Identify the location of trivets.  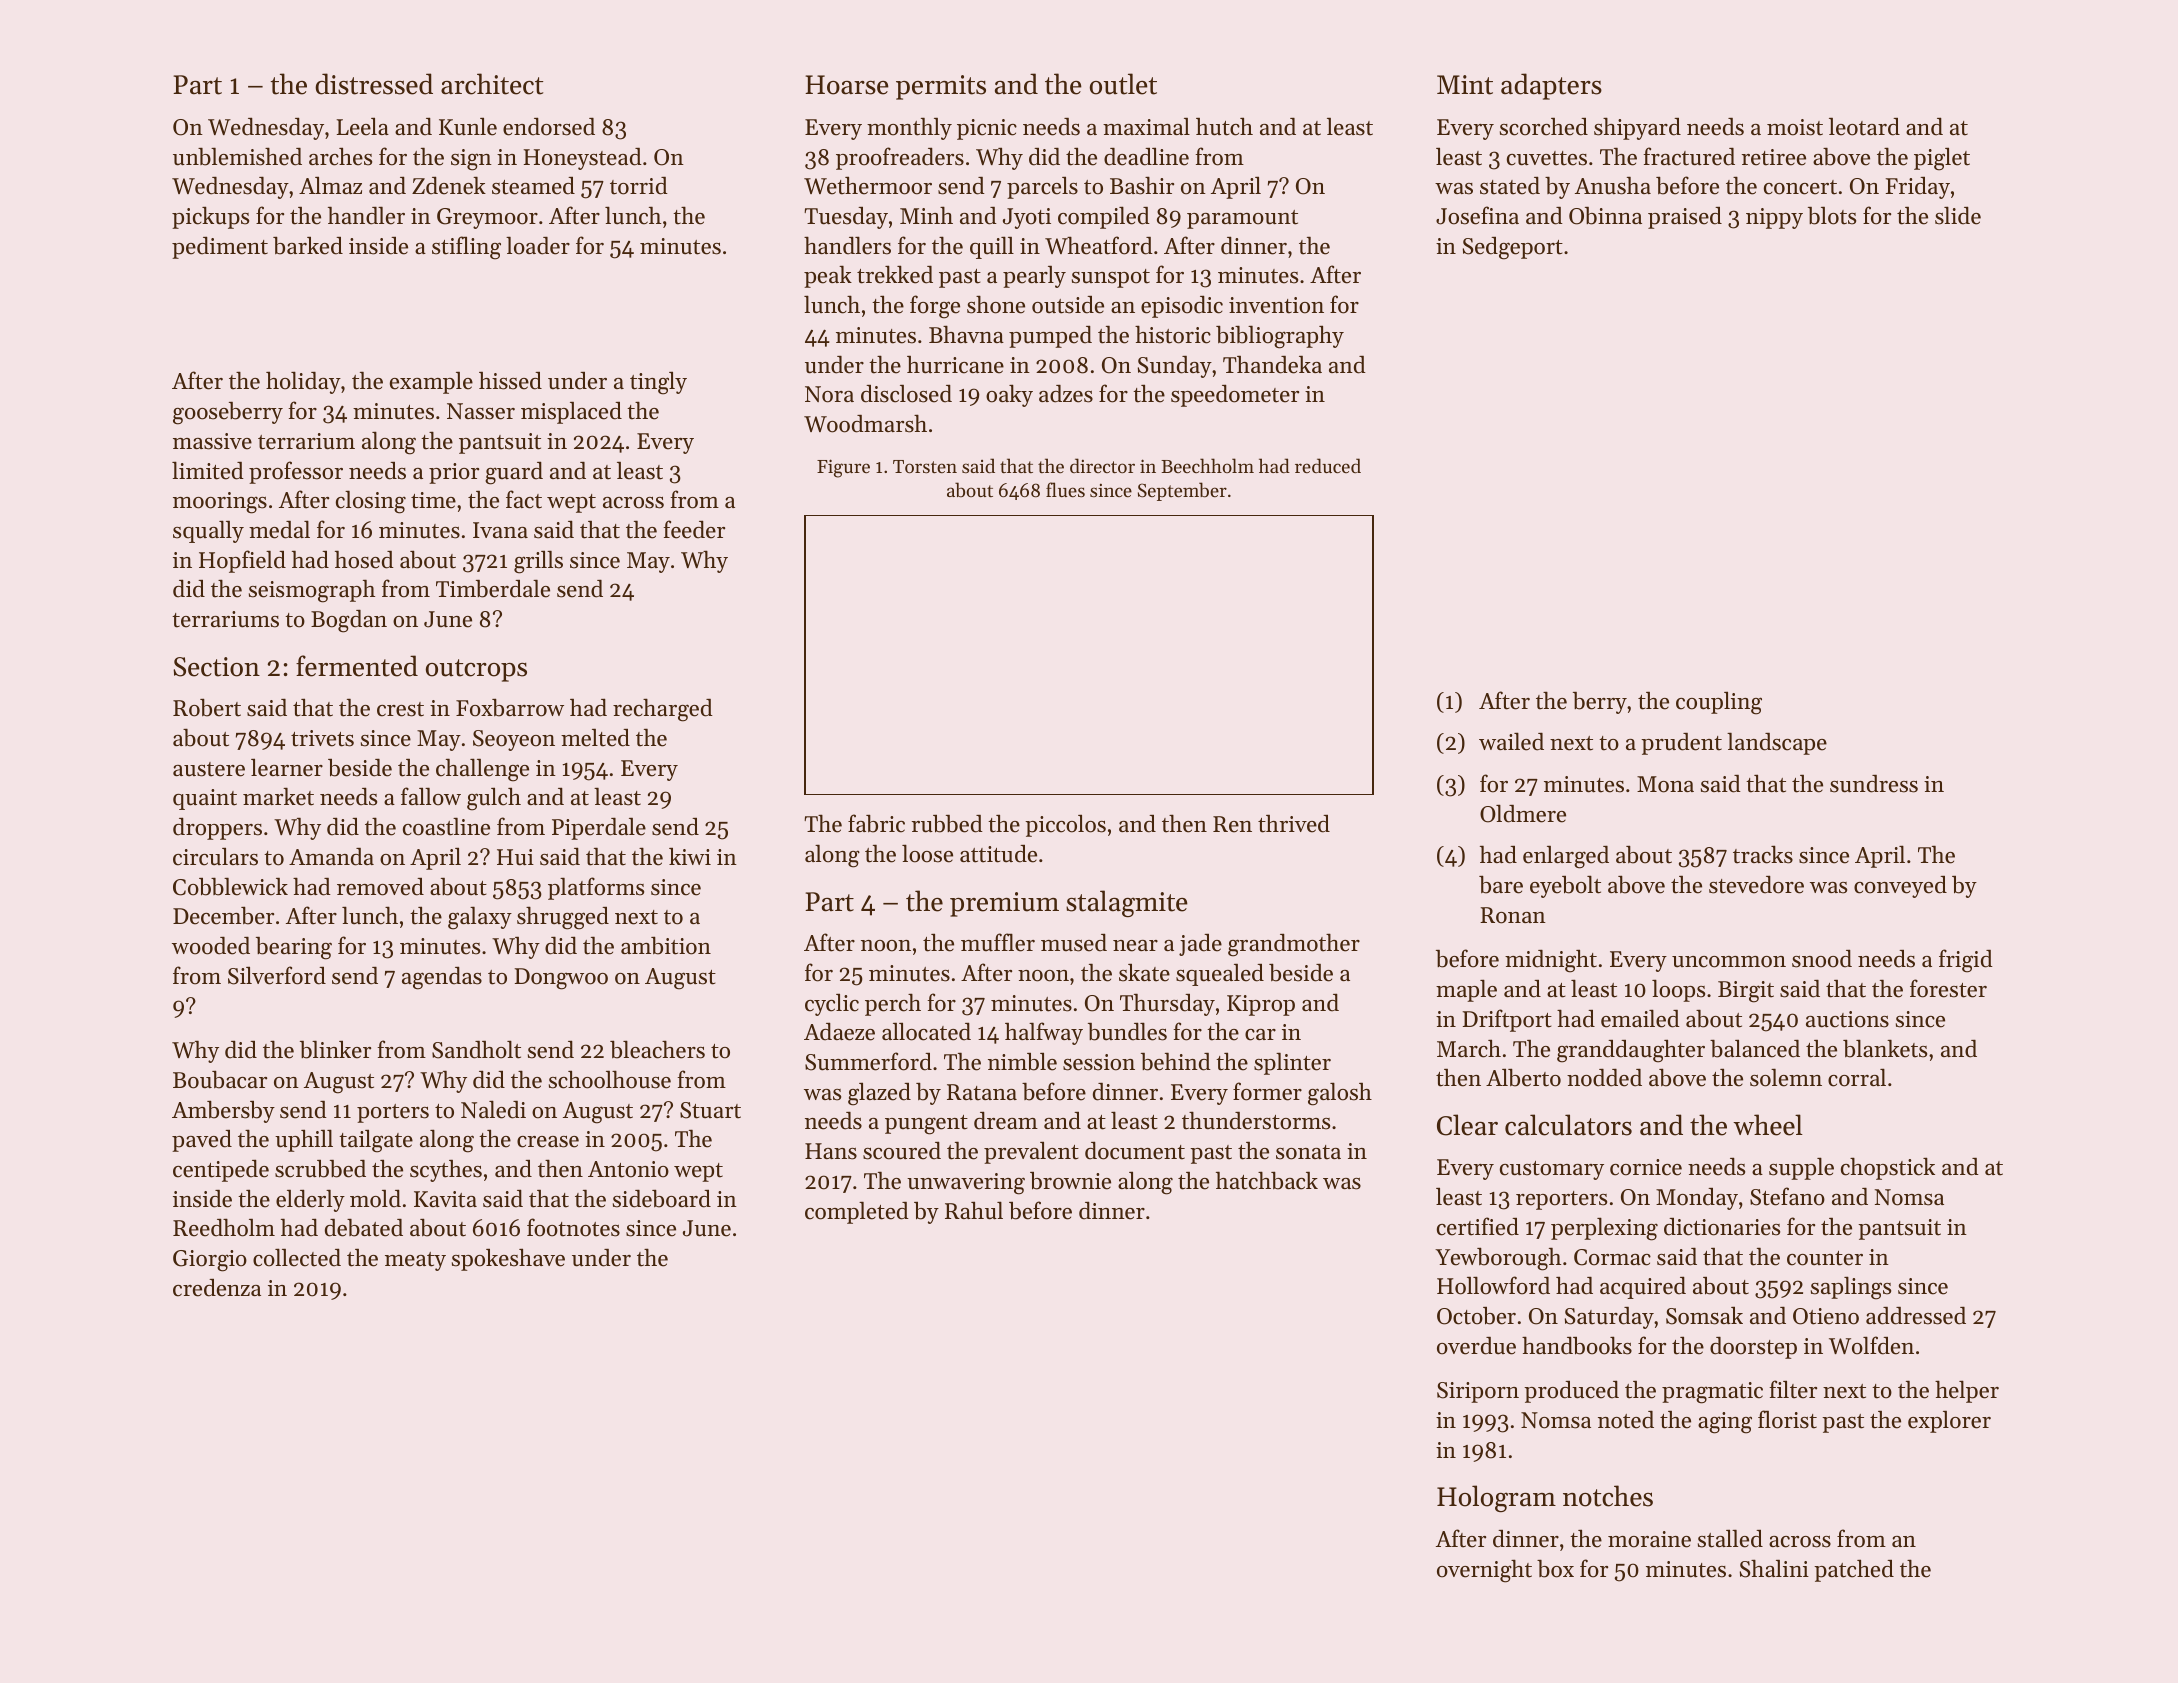
(322, 738).
